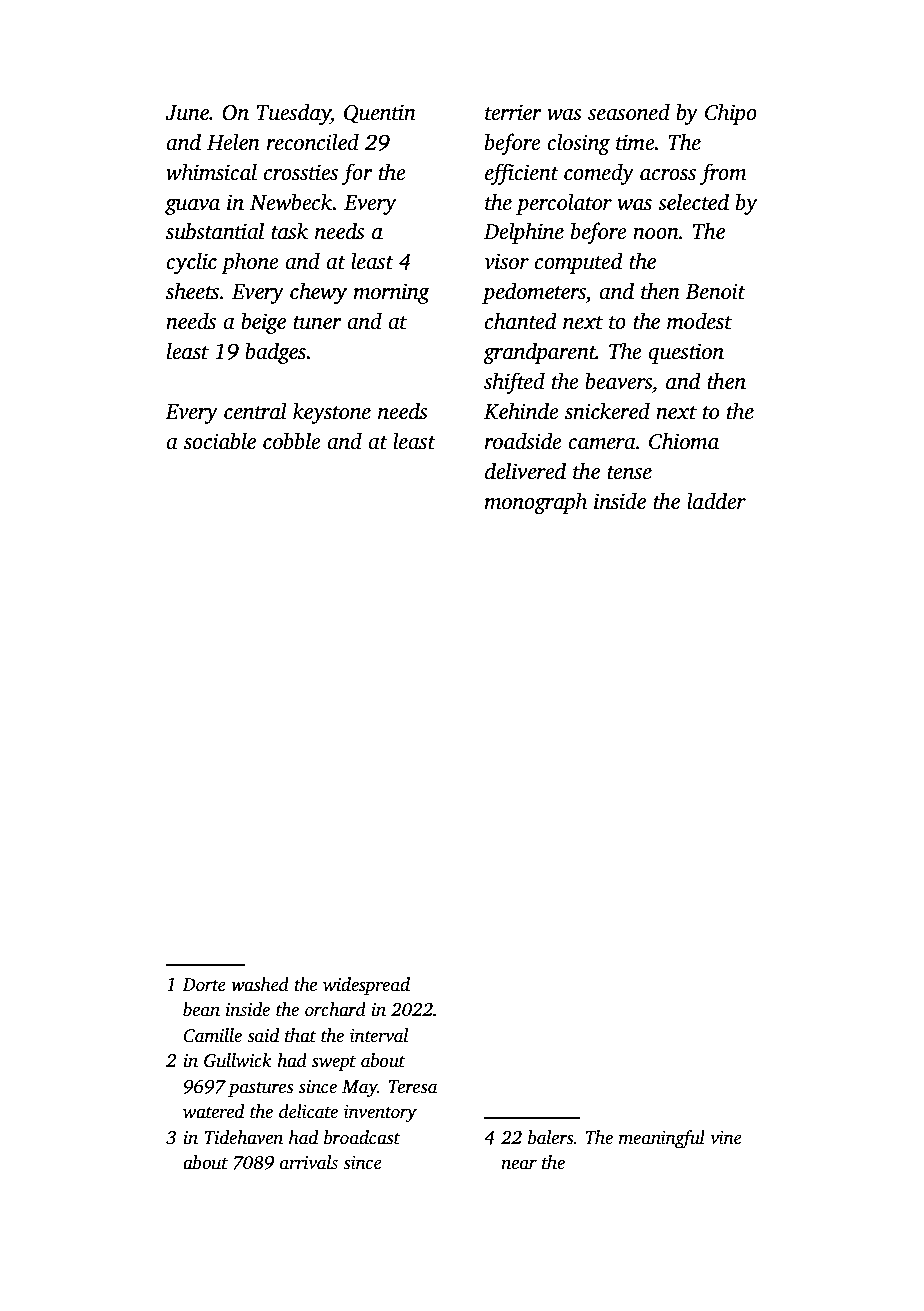 Image resolution: width=924 pixels, height=1311 pixels. I want to click on widespread, so click(366, 986).
